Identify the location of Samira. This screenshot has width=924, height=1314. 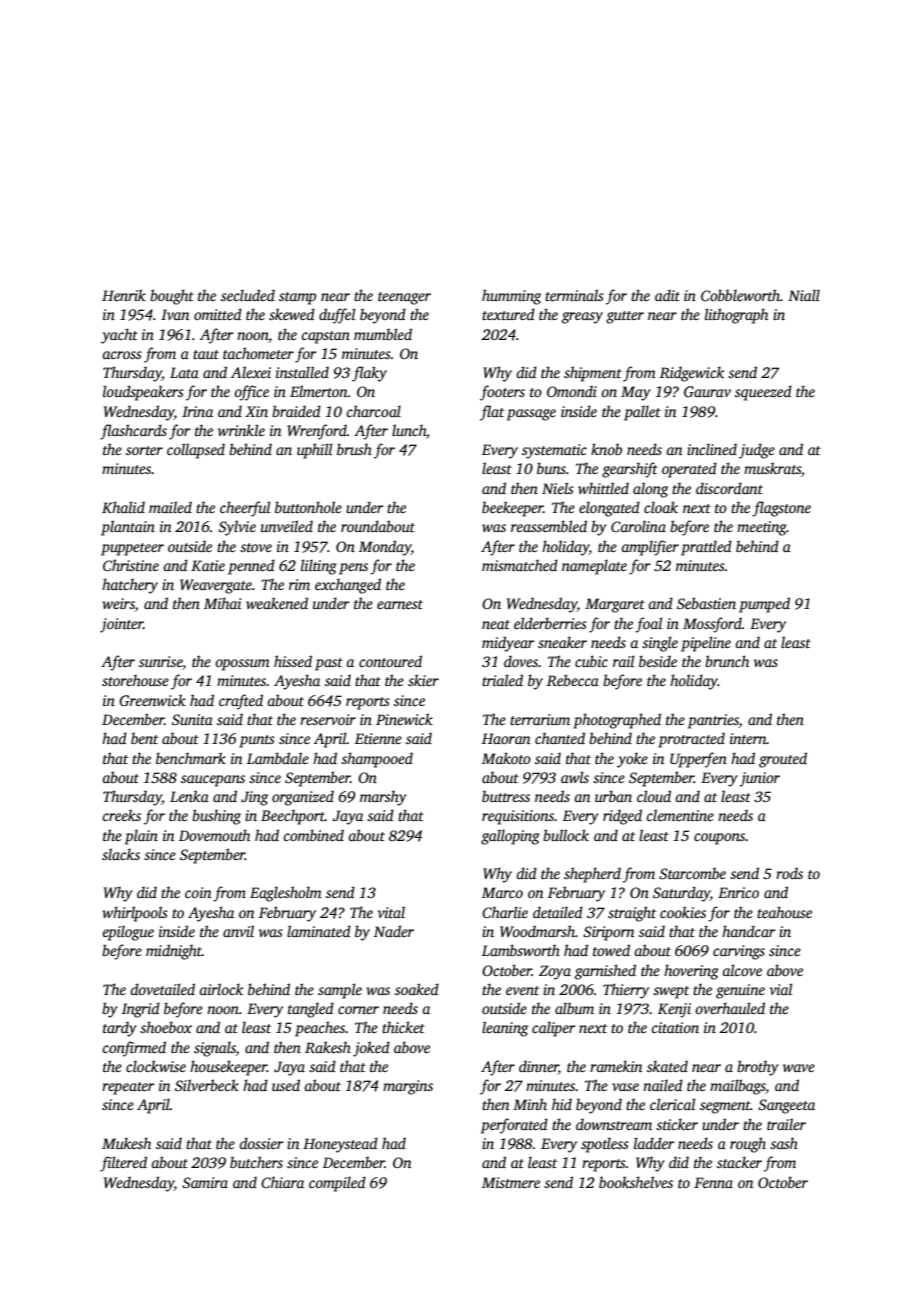
(205, 1182).
